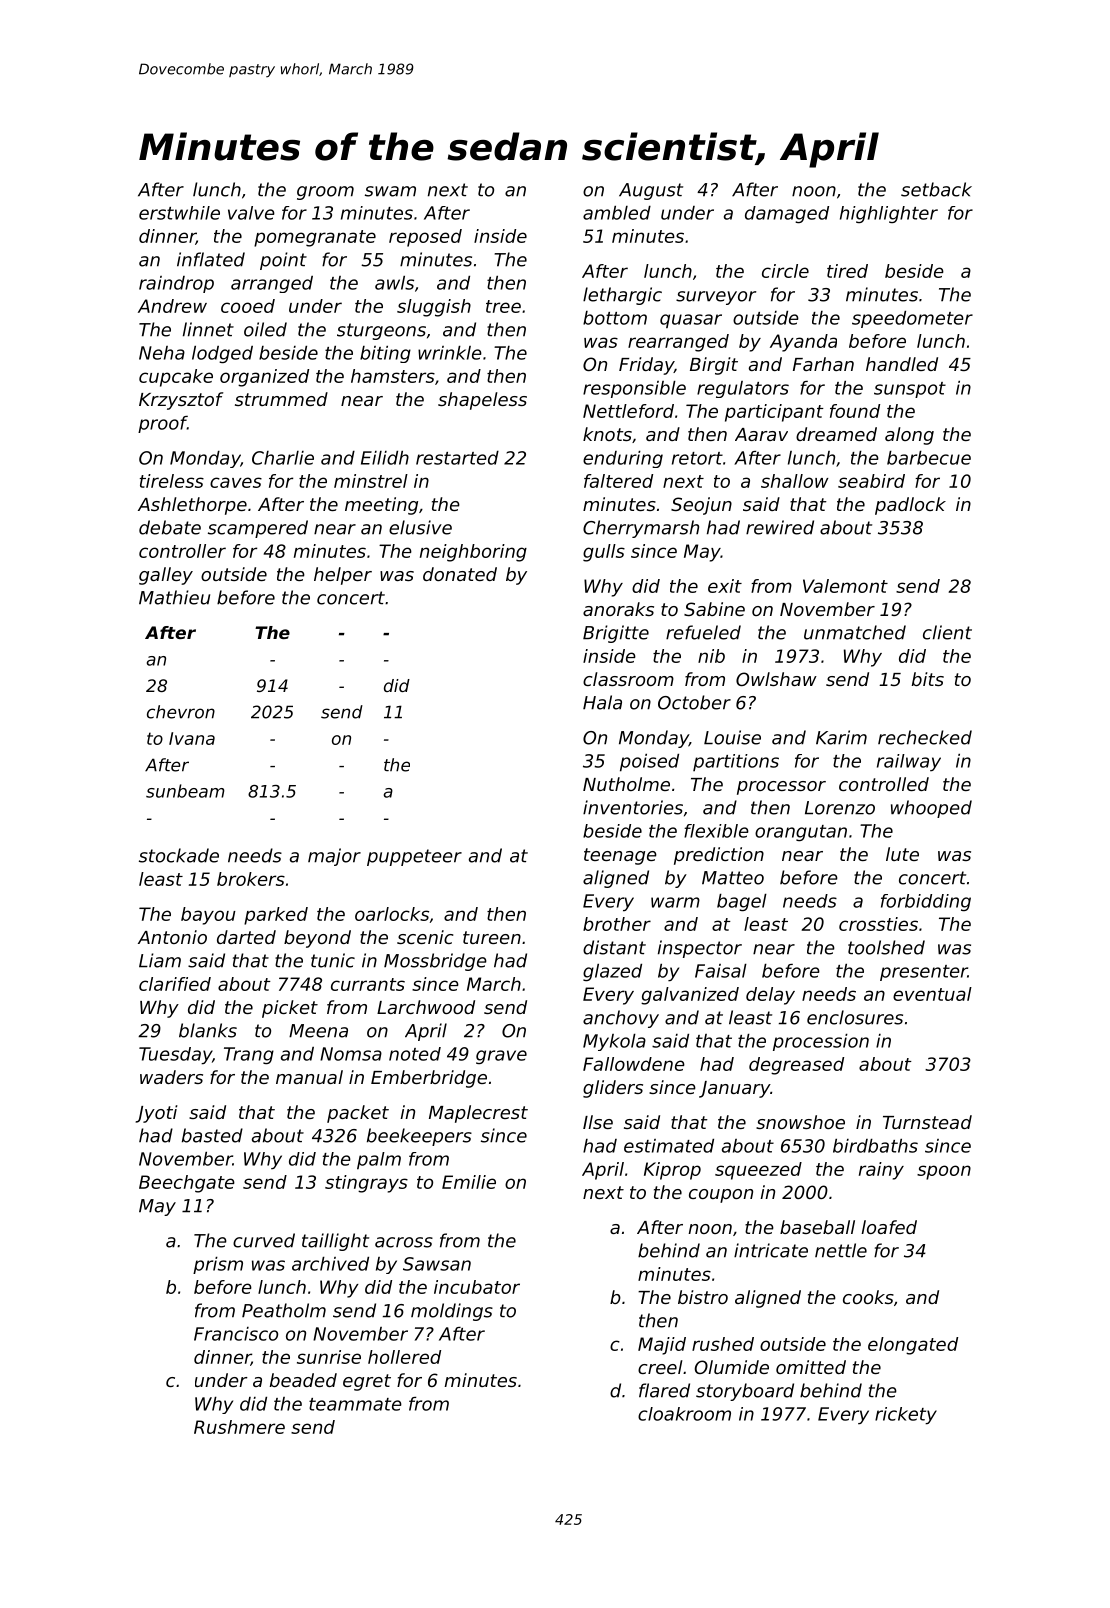 This document has height=1608, width=1110. What do you see at coordinates (381, 506) in the document?
I see `meeting` at bounding box center [381, 506].
